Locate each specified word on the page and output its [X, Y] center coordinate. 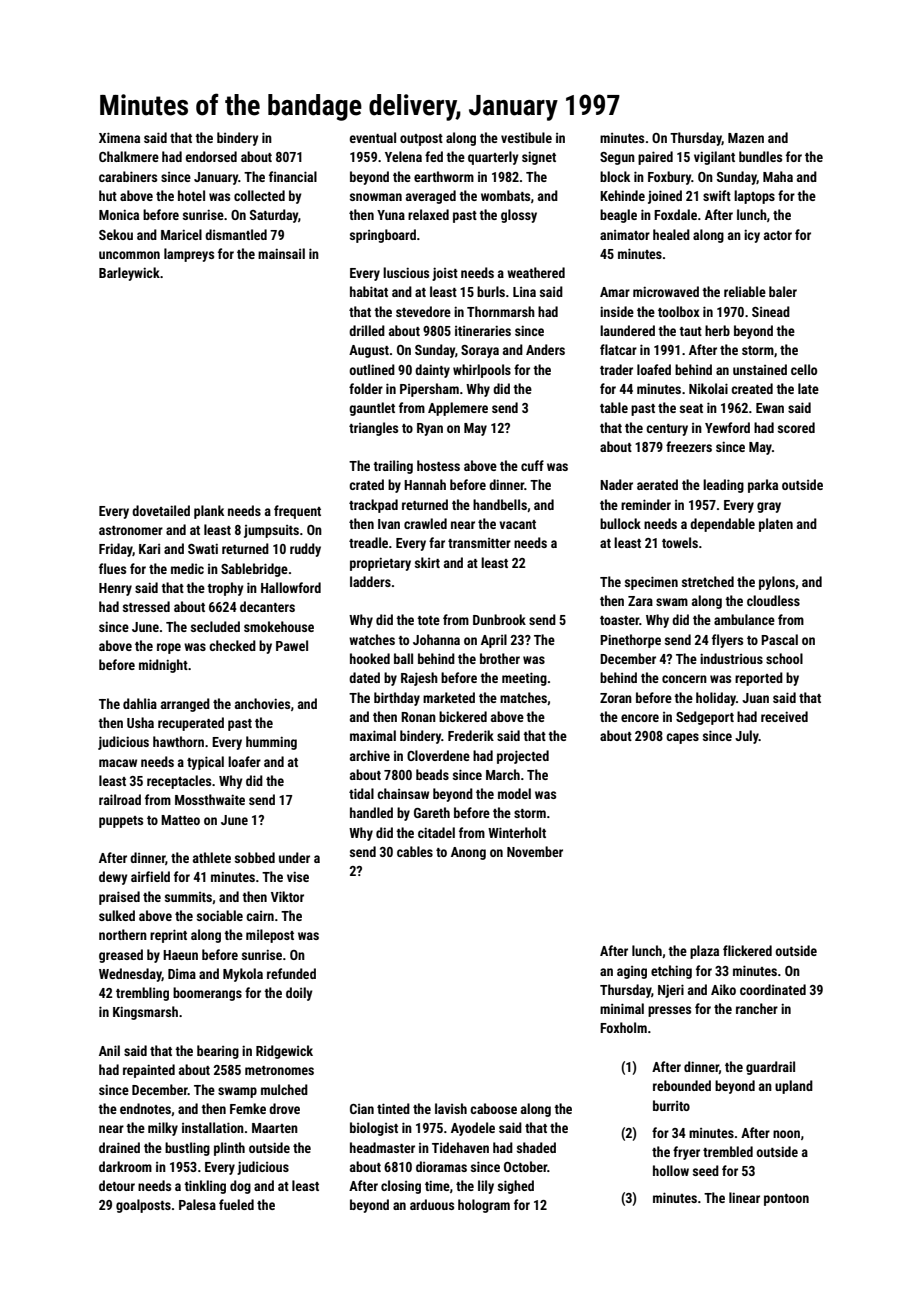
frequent [297, 512]
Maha [778, 176]
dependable [722, 525]
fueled [236, 1204]
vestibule [526, 137]
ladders [370, 581]
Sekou [116, 234]
